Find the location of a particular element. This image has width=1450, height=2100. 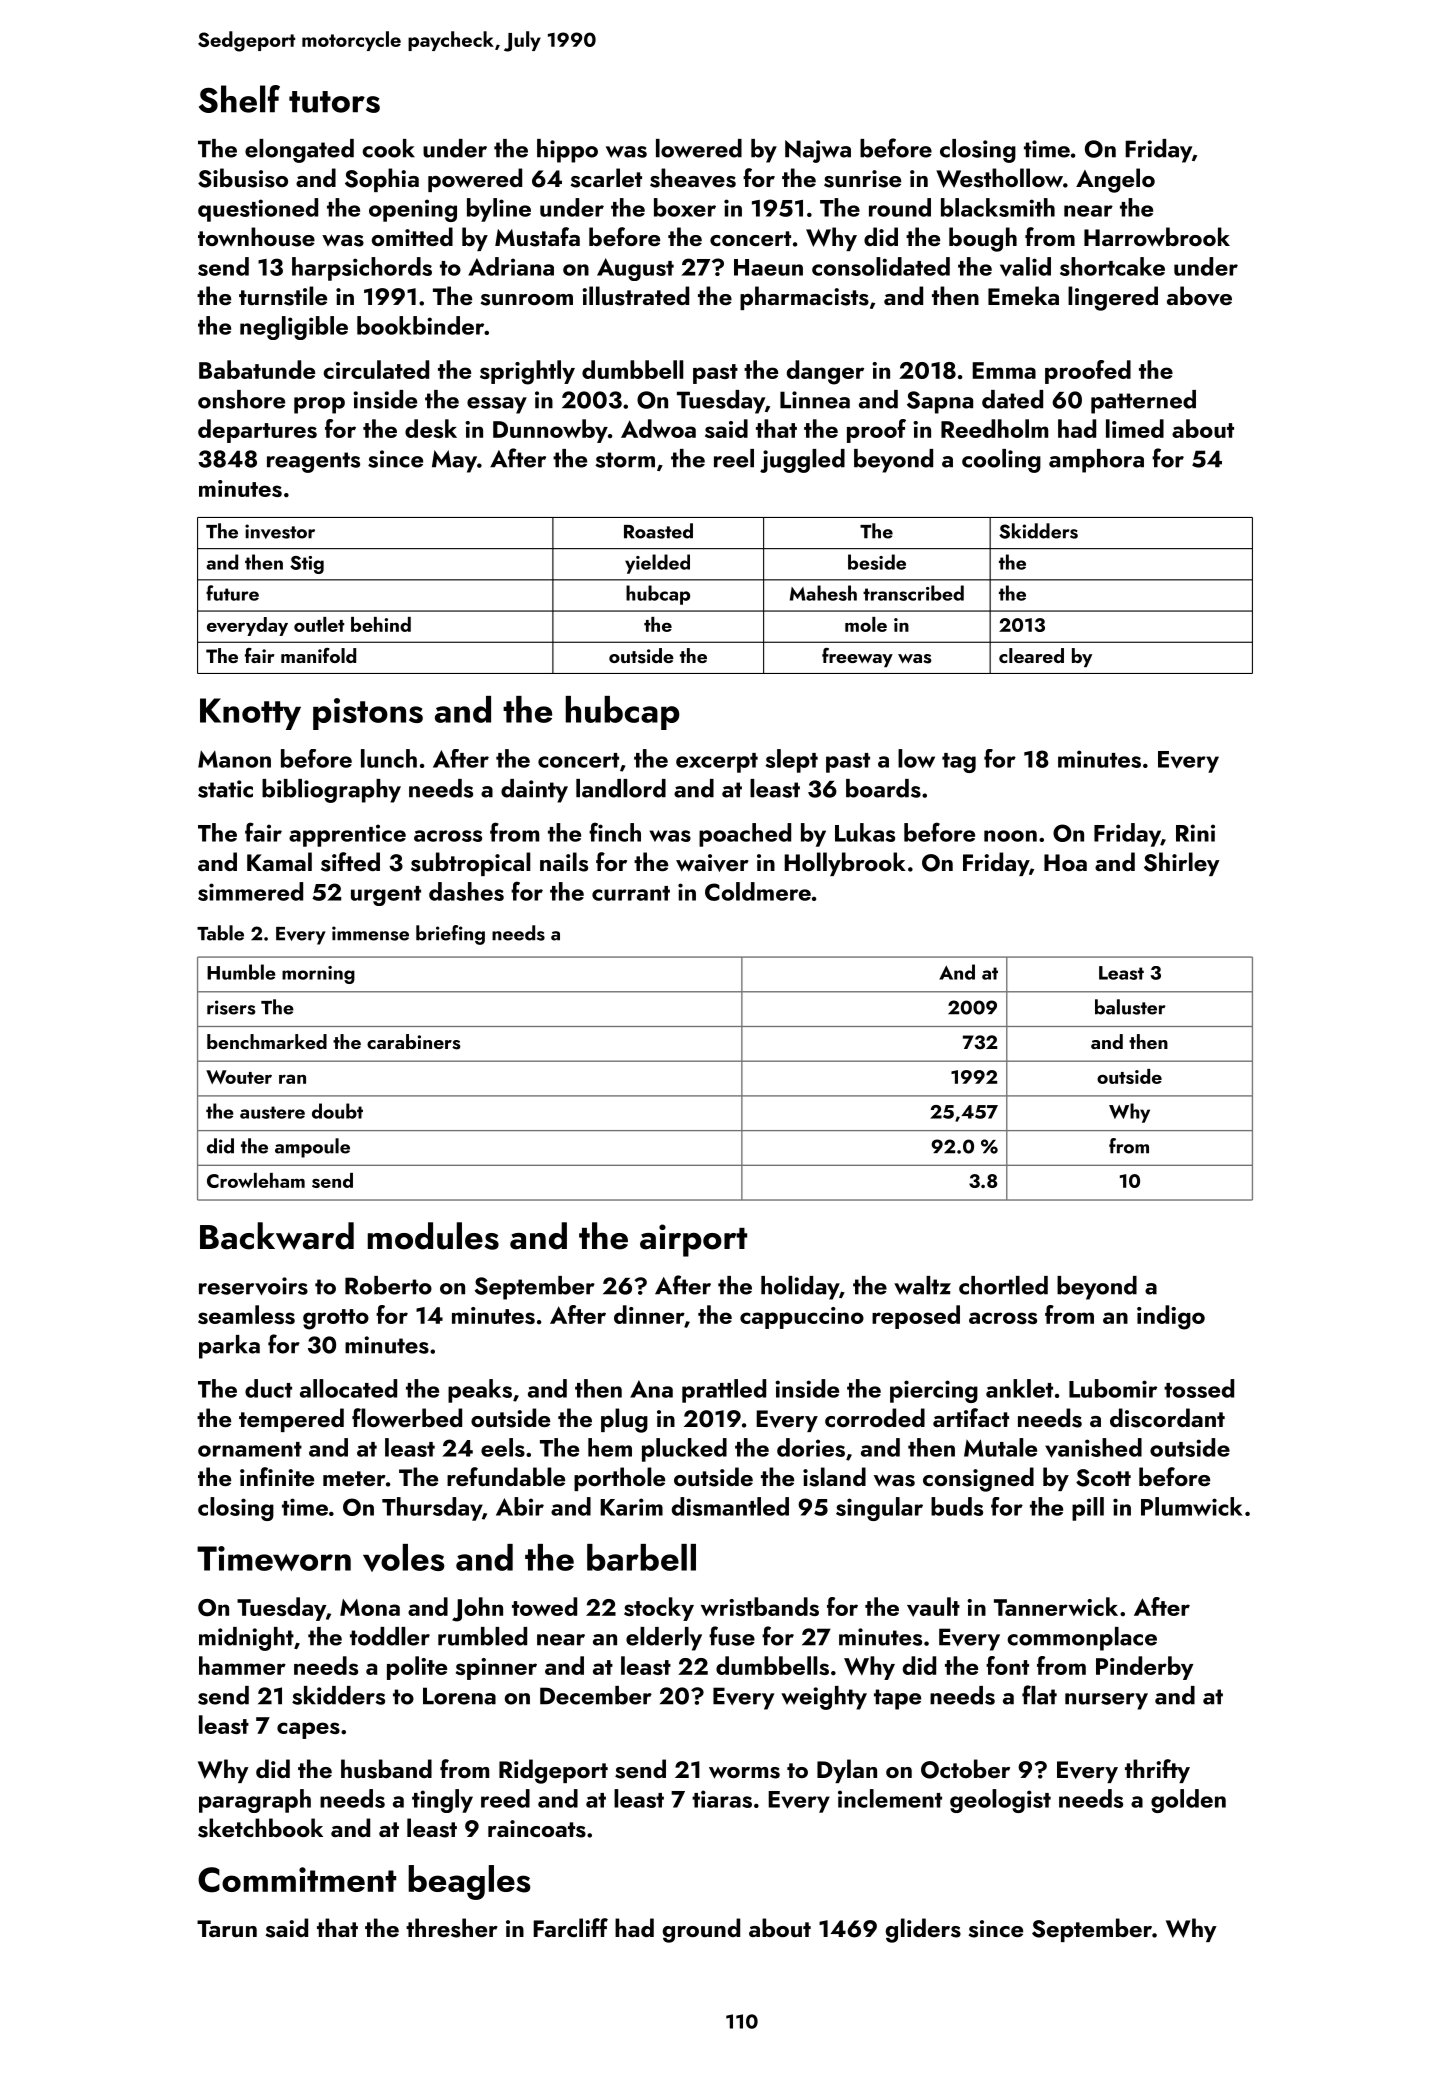

dinner is located at coordinates (649, 1314).
